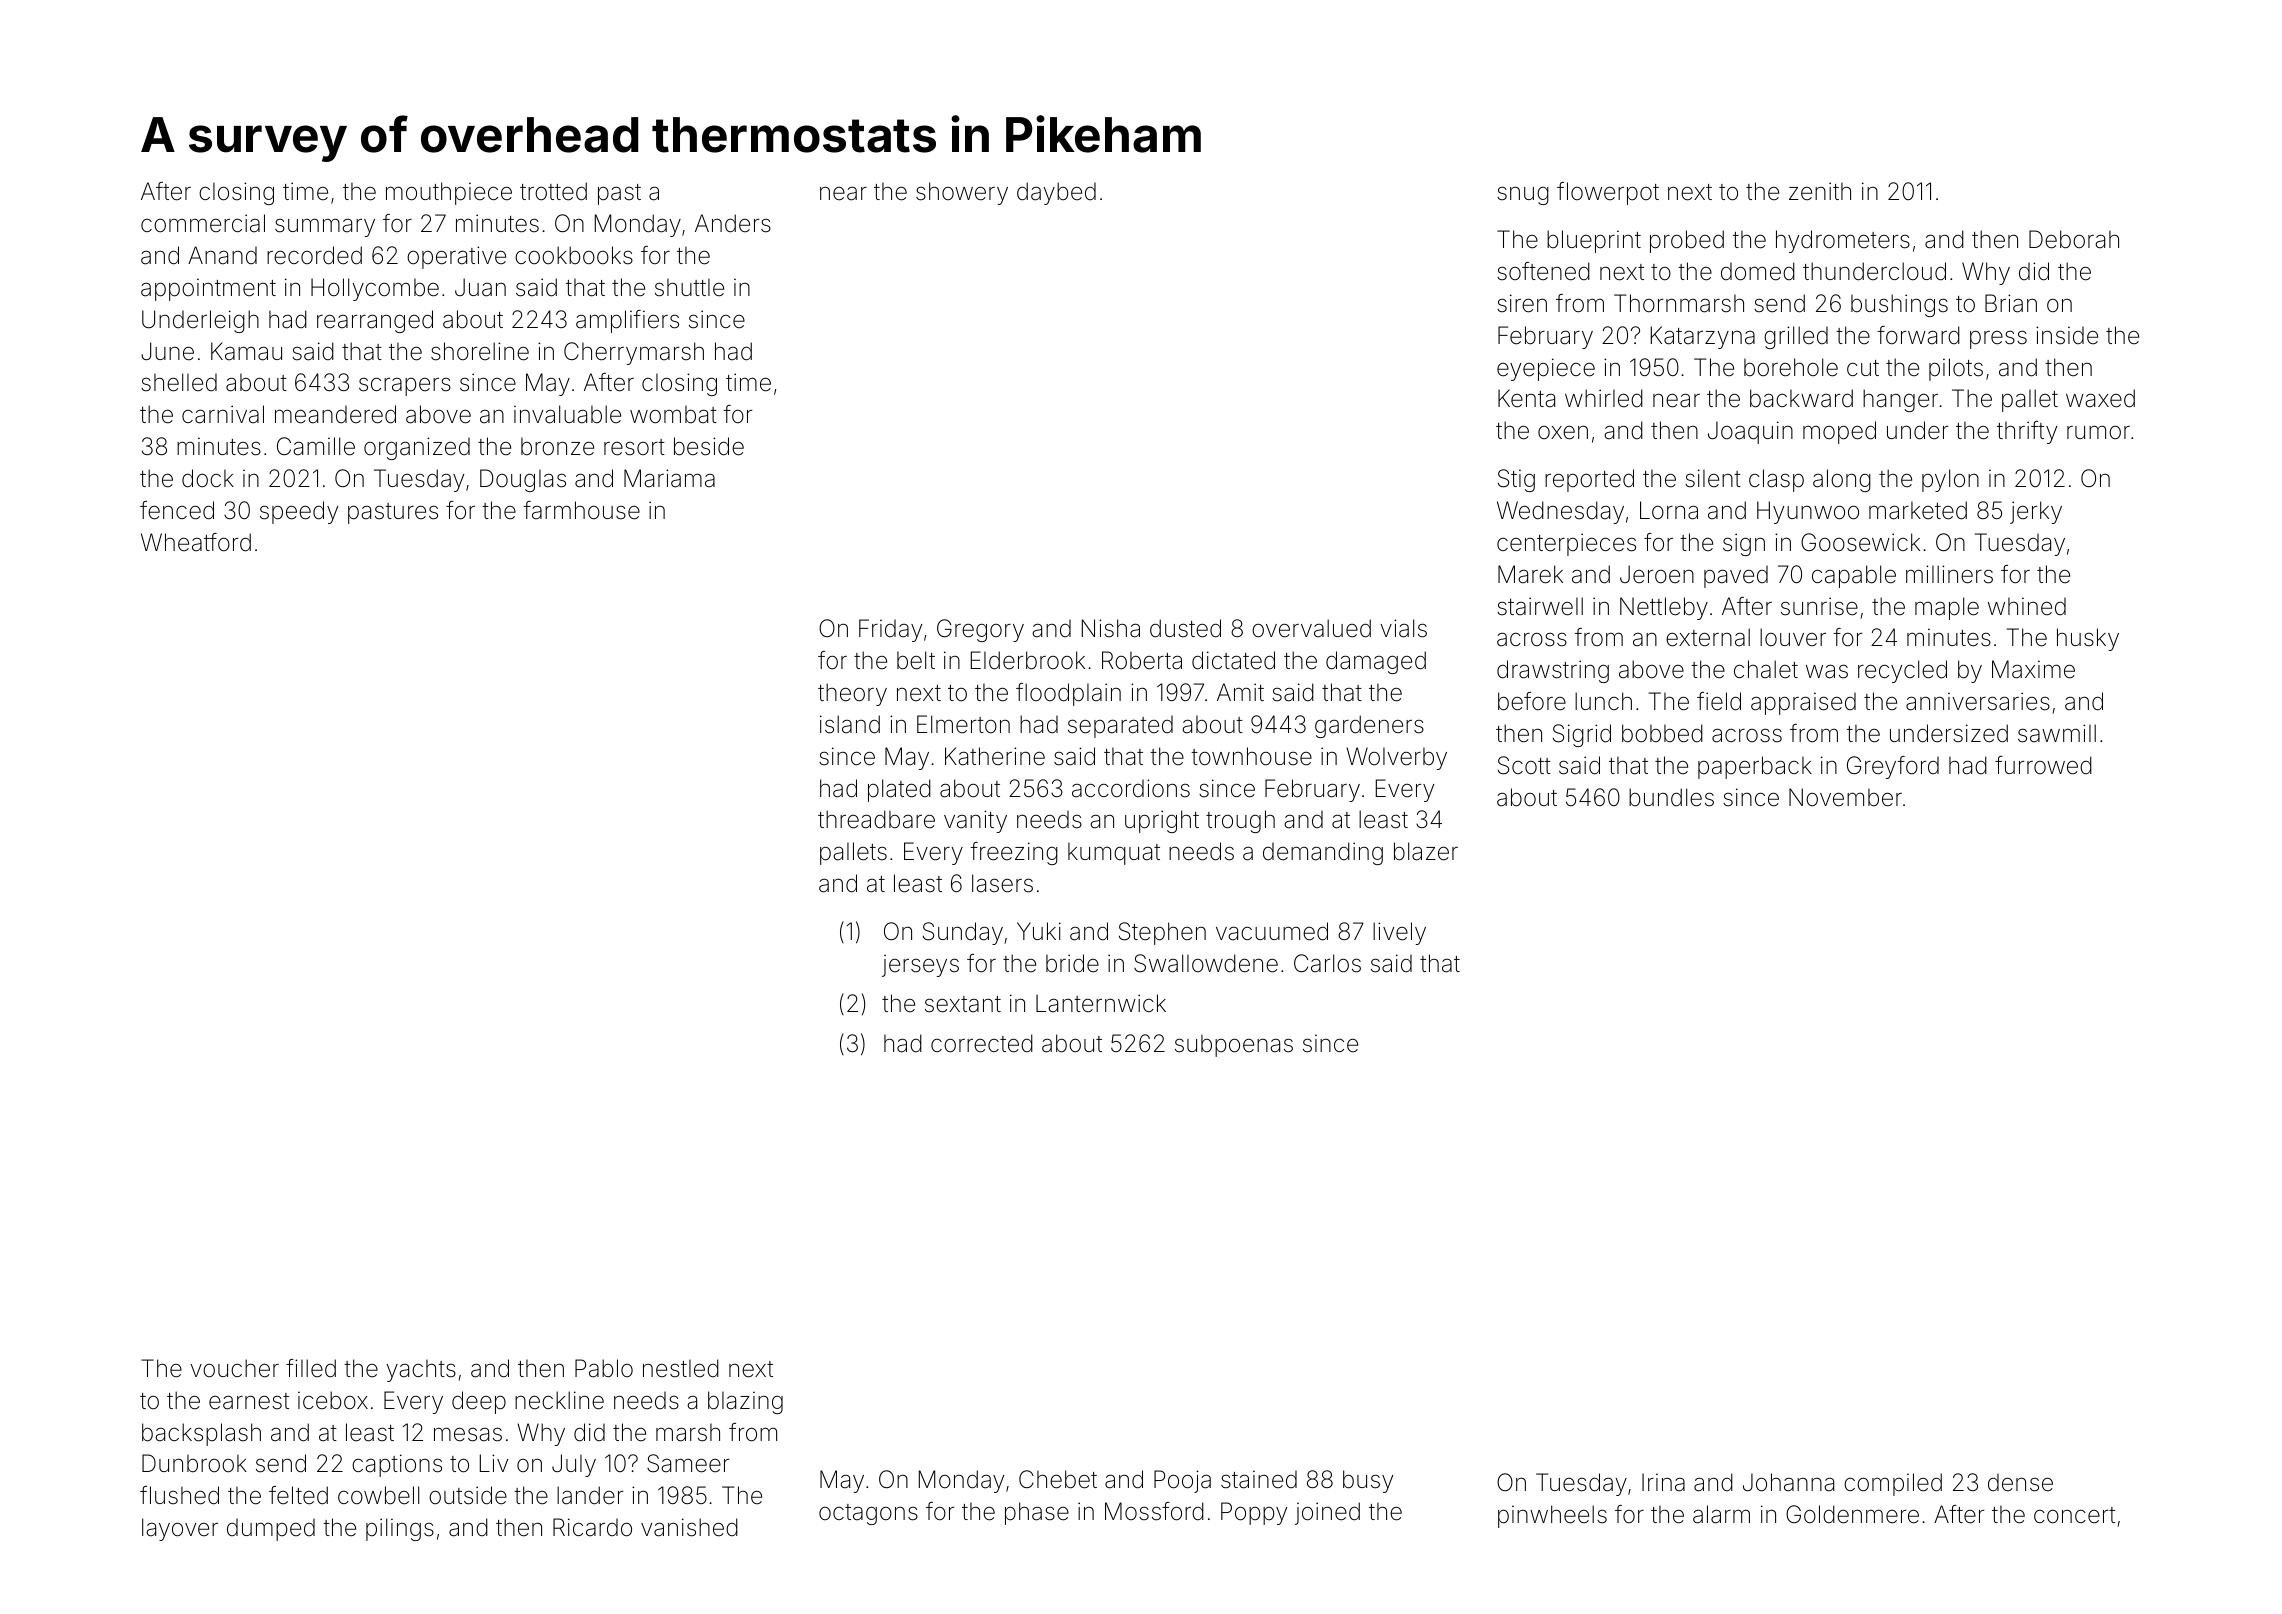 The width and height of the screenshot is (2282, 1614). What do you see at coordinates (1516, 480) in the screenshot?
I see `Stig` at bounding box center [1516, 480].
